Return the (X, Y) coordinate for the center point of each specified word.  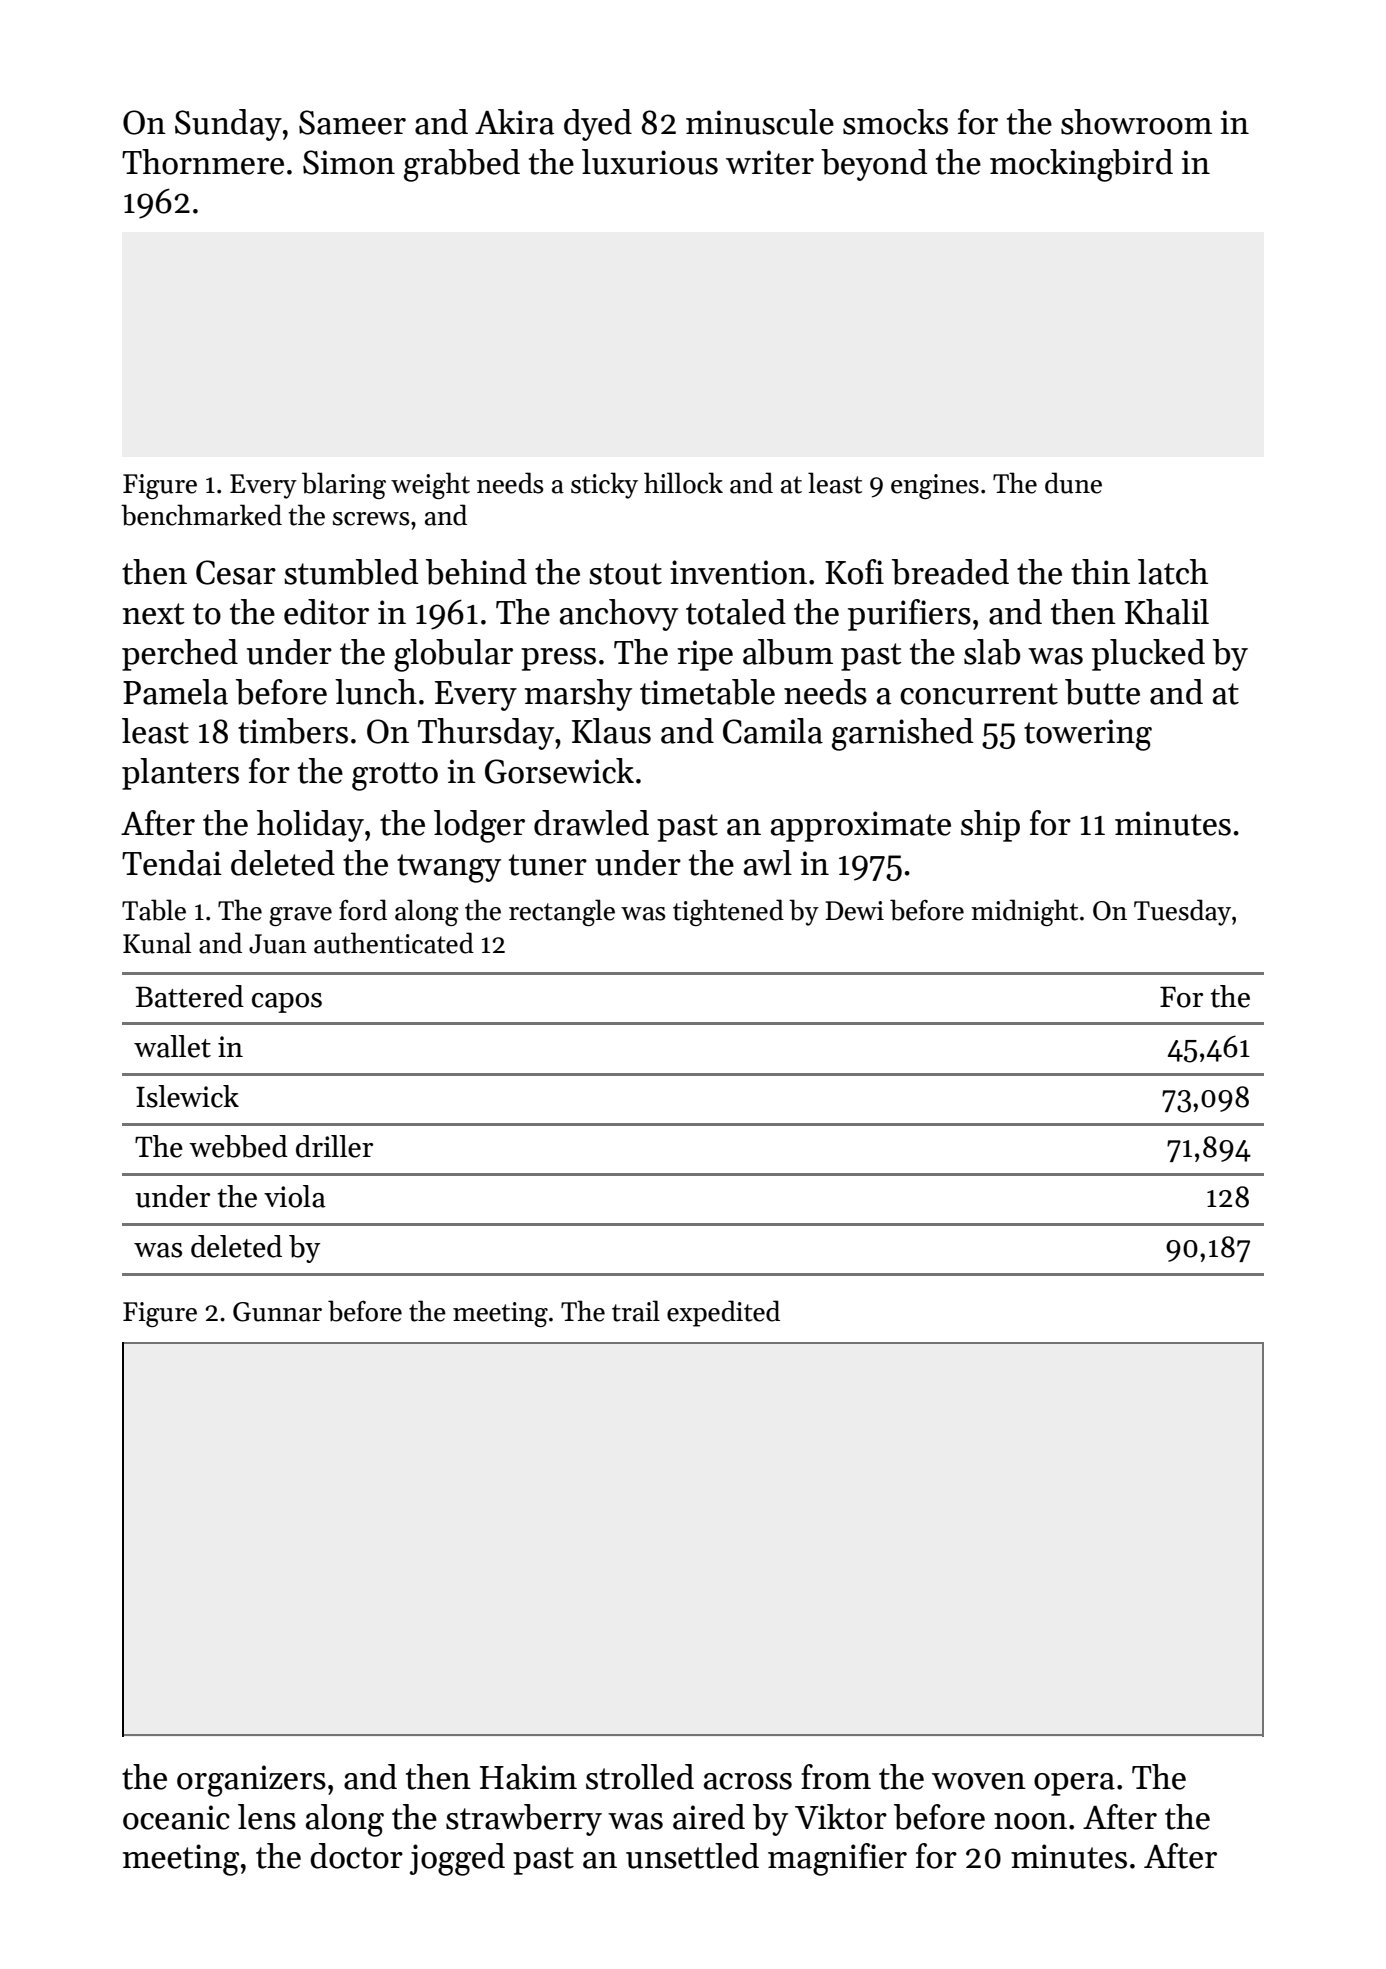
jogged (457, 1859)
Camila (773, 731)
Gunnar (277, 1312)
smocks (895, 122)
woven (979, 1781)
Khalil (1167, 612)
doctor (356, 1856)
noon (1030, 1821)
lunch (376, 692)
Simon (349, 162)
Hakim (528, 1777)
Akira (514, 122)
